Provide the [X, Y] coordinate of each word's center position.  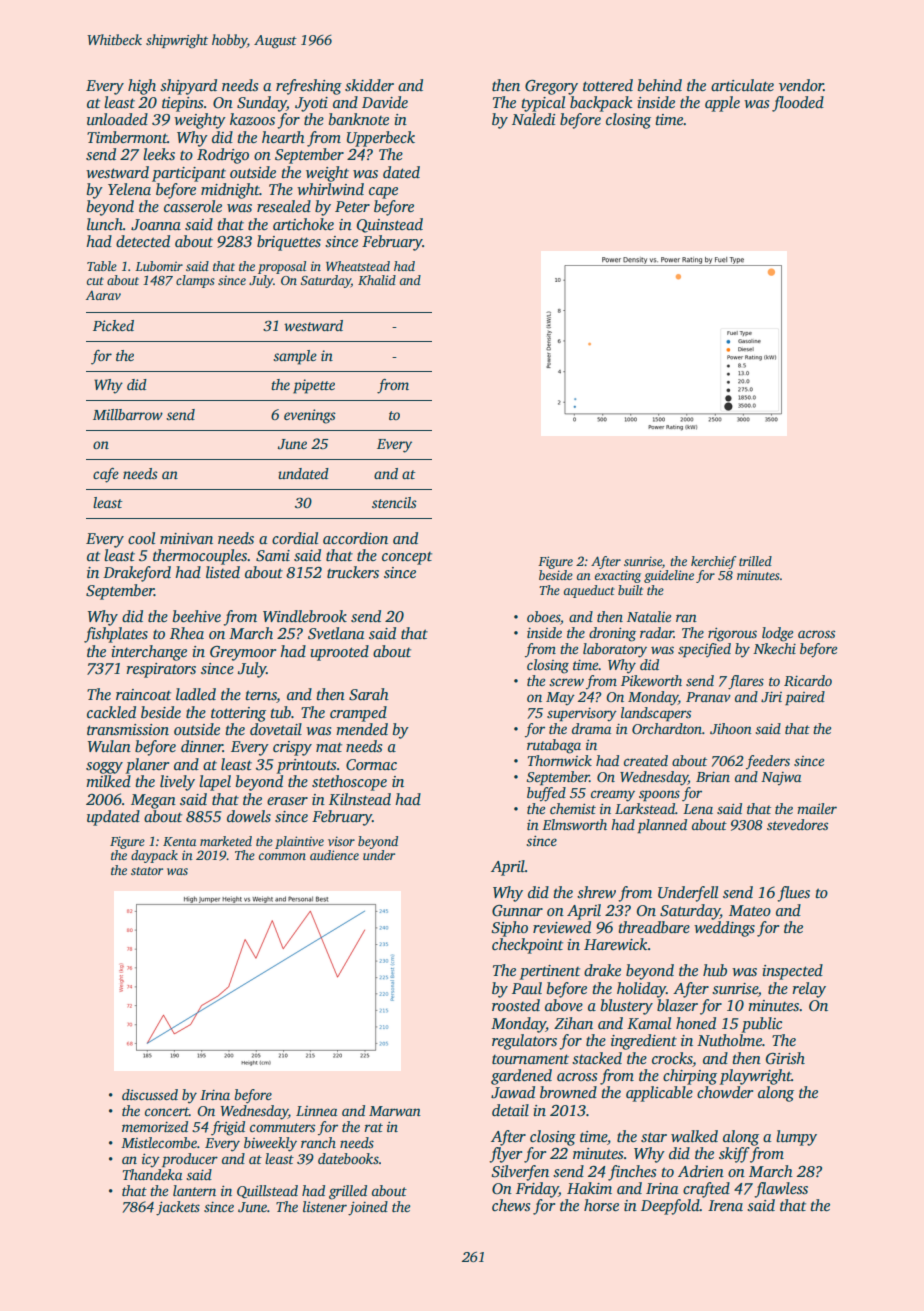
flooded [798, 104]
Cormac [371, 764]
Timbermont [127, 137]
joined [368, 1208]
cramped [358, 714]
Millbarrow [128, 414]
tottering [238, 714]
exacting [618, 576]
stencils [394, 502]
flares [746, 682]
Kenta [179, 841]
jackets [178, 1208]
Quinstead [390, 225]
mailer [817, 808]
